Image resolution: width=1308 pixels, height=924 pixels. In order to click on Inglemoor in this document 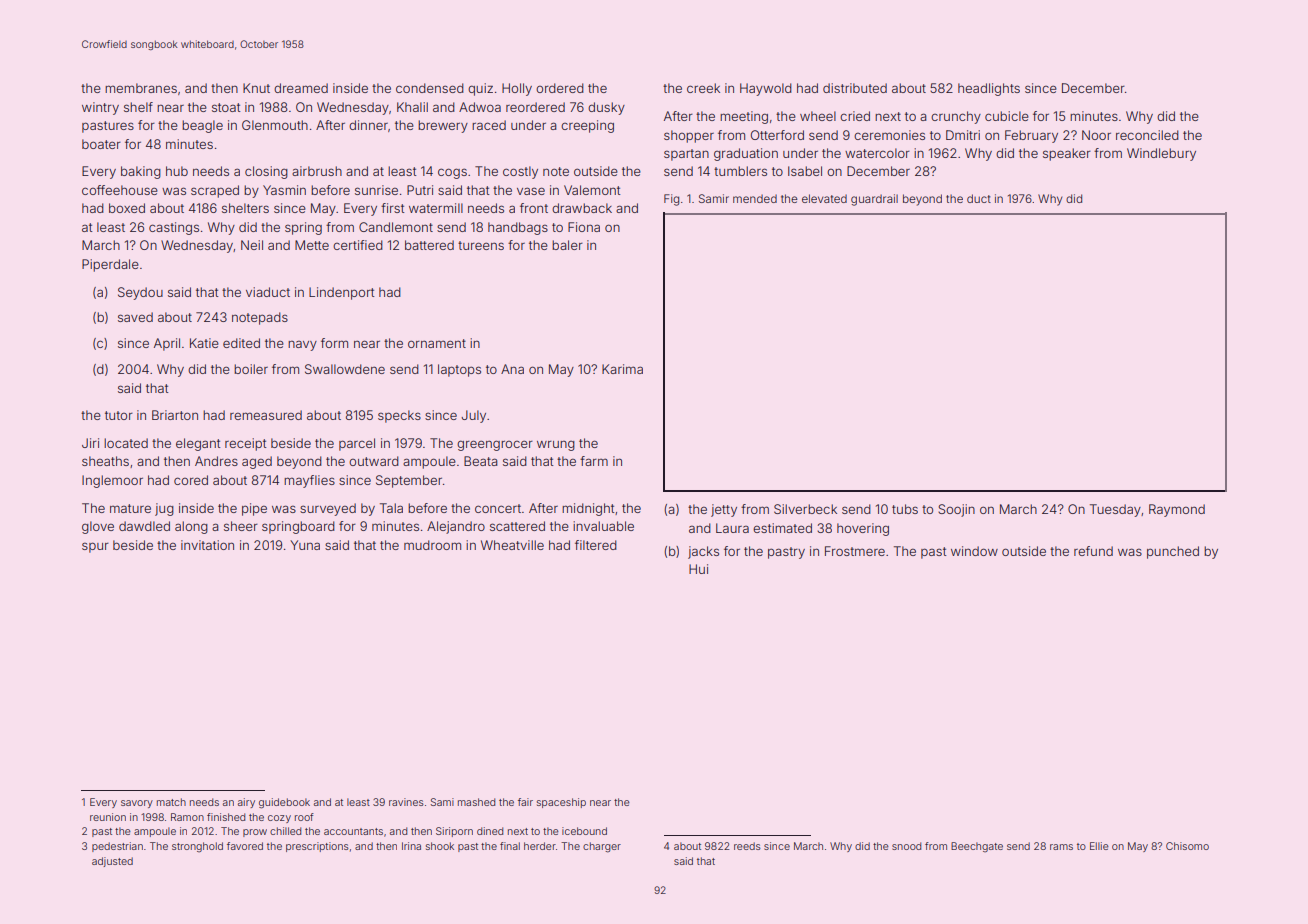, I will do `click(112, 481)`.
